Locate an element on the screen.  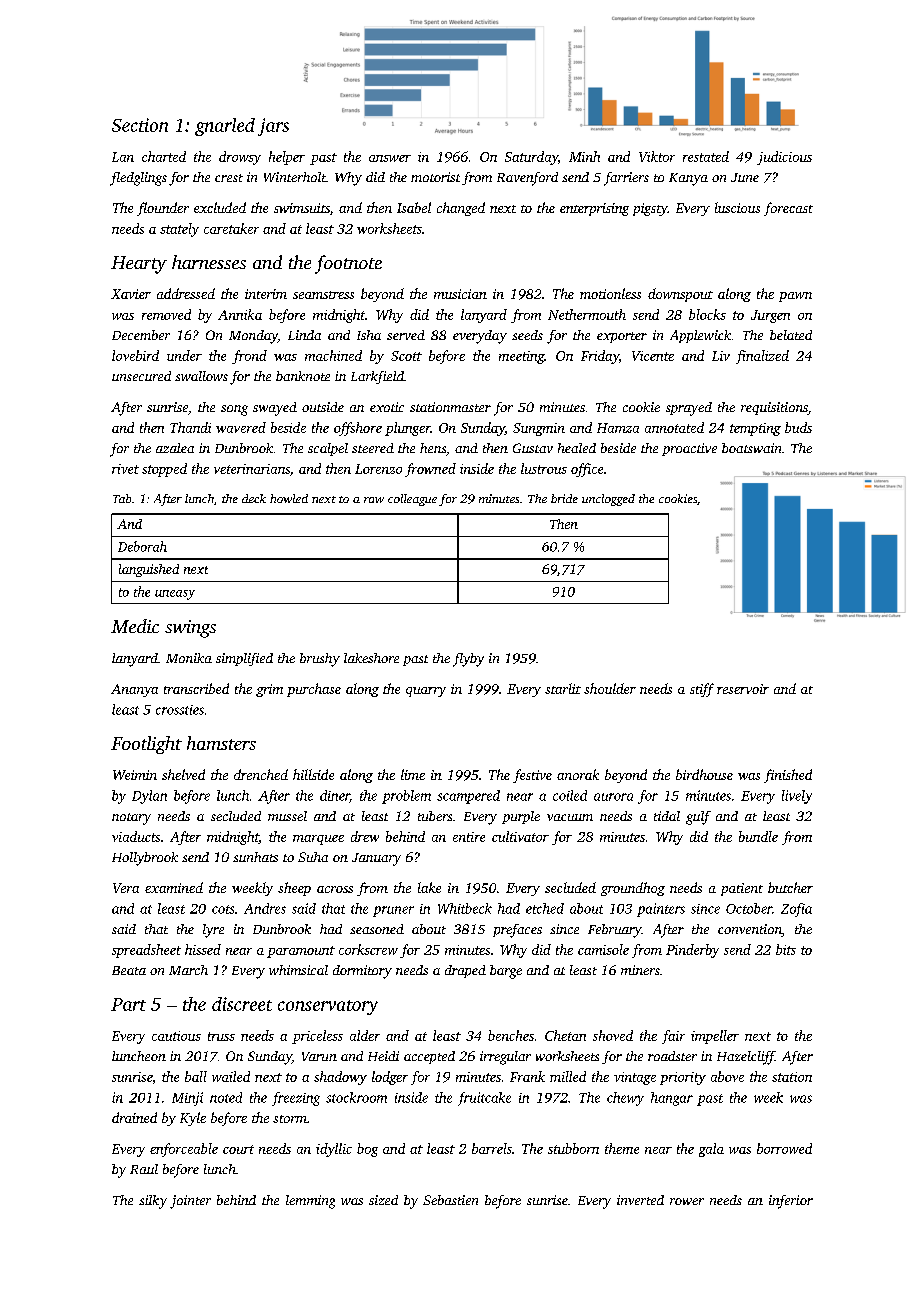
Hazelcliff is located at coordinates (746, 1058).
